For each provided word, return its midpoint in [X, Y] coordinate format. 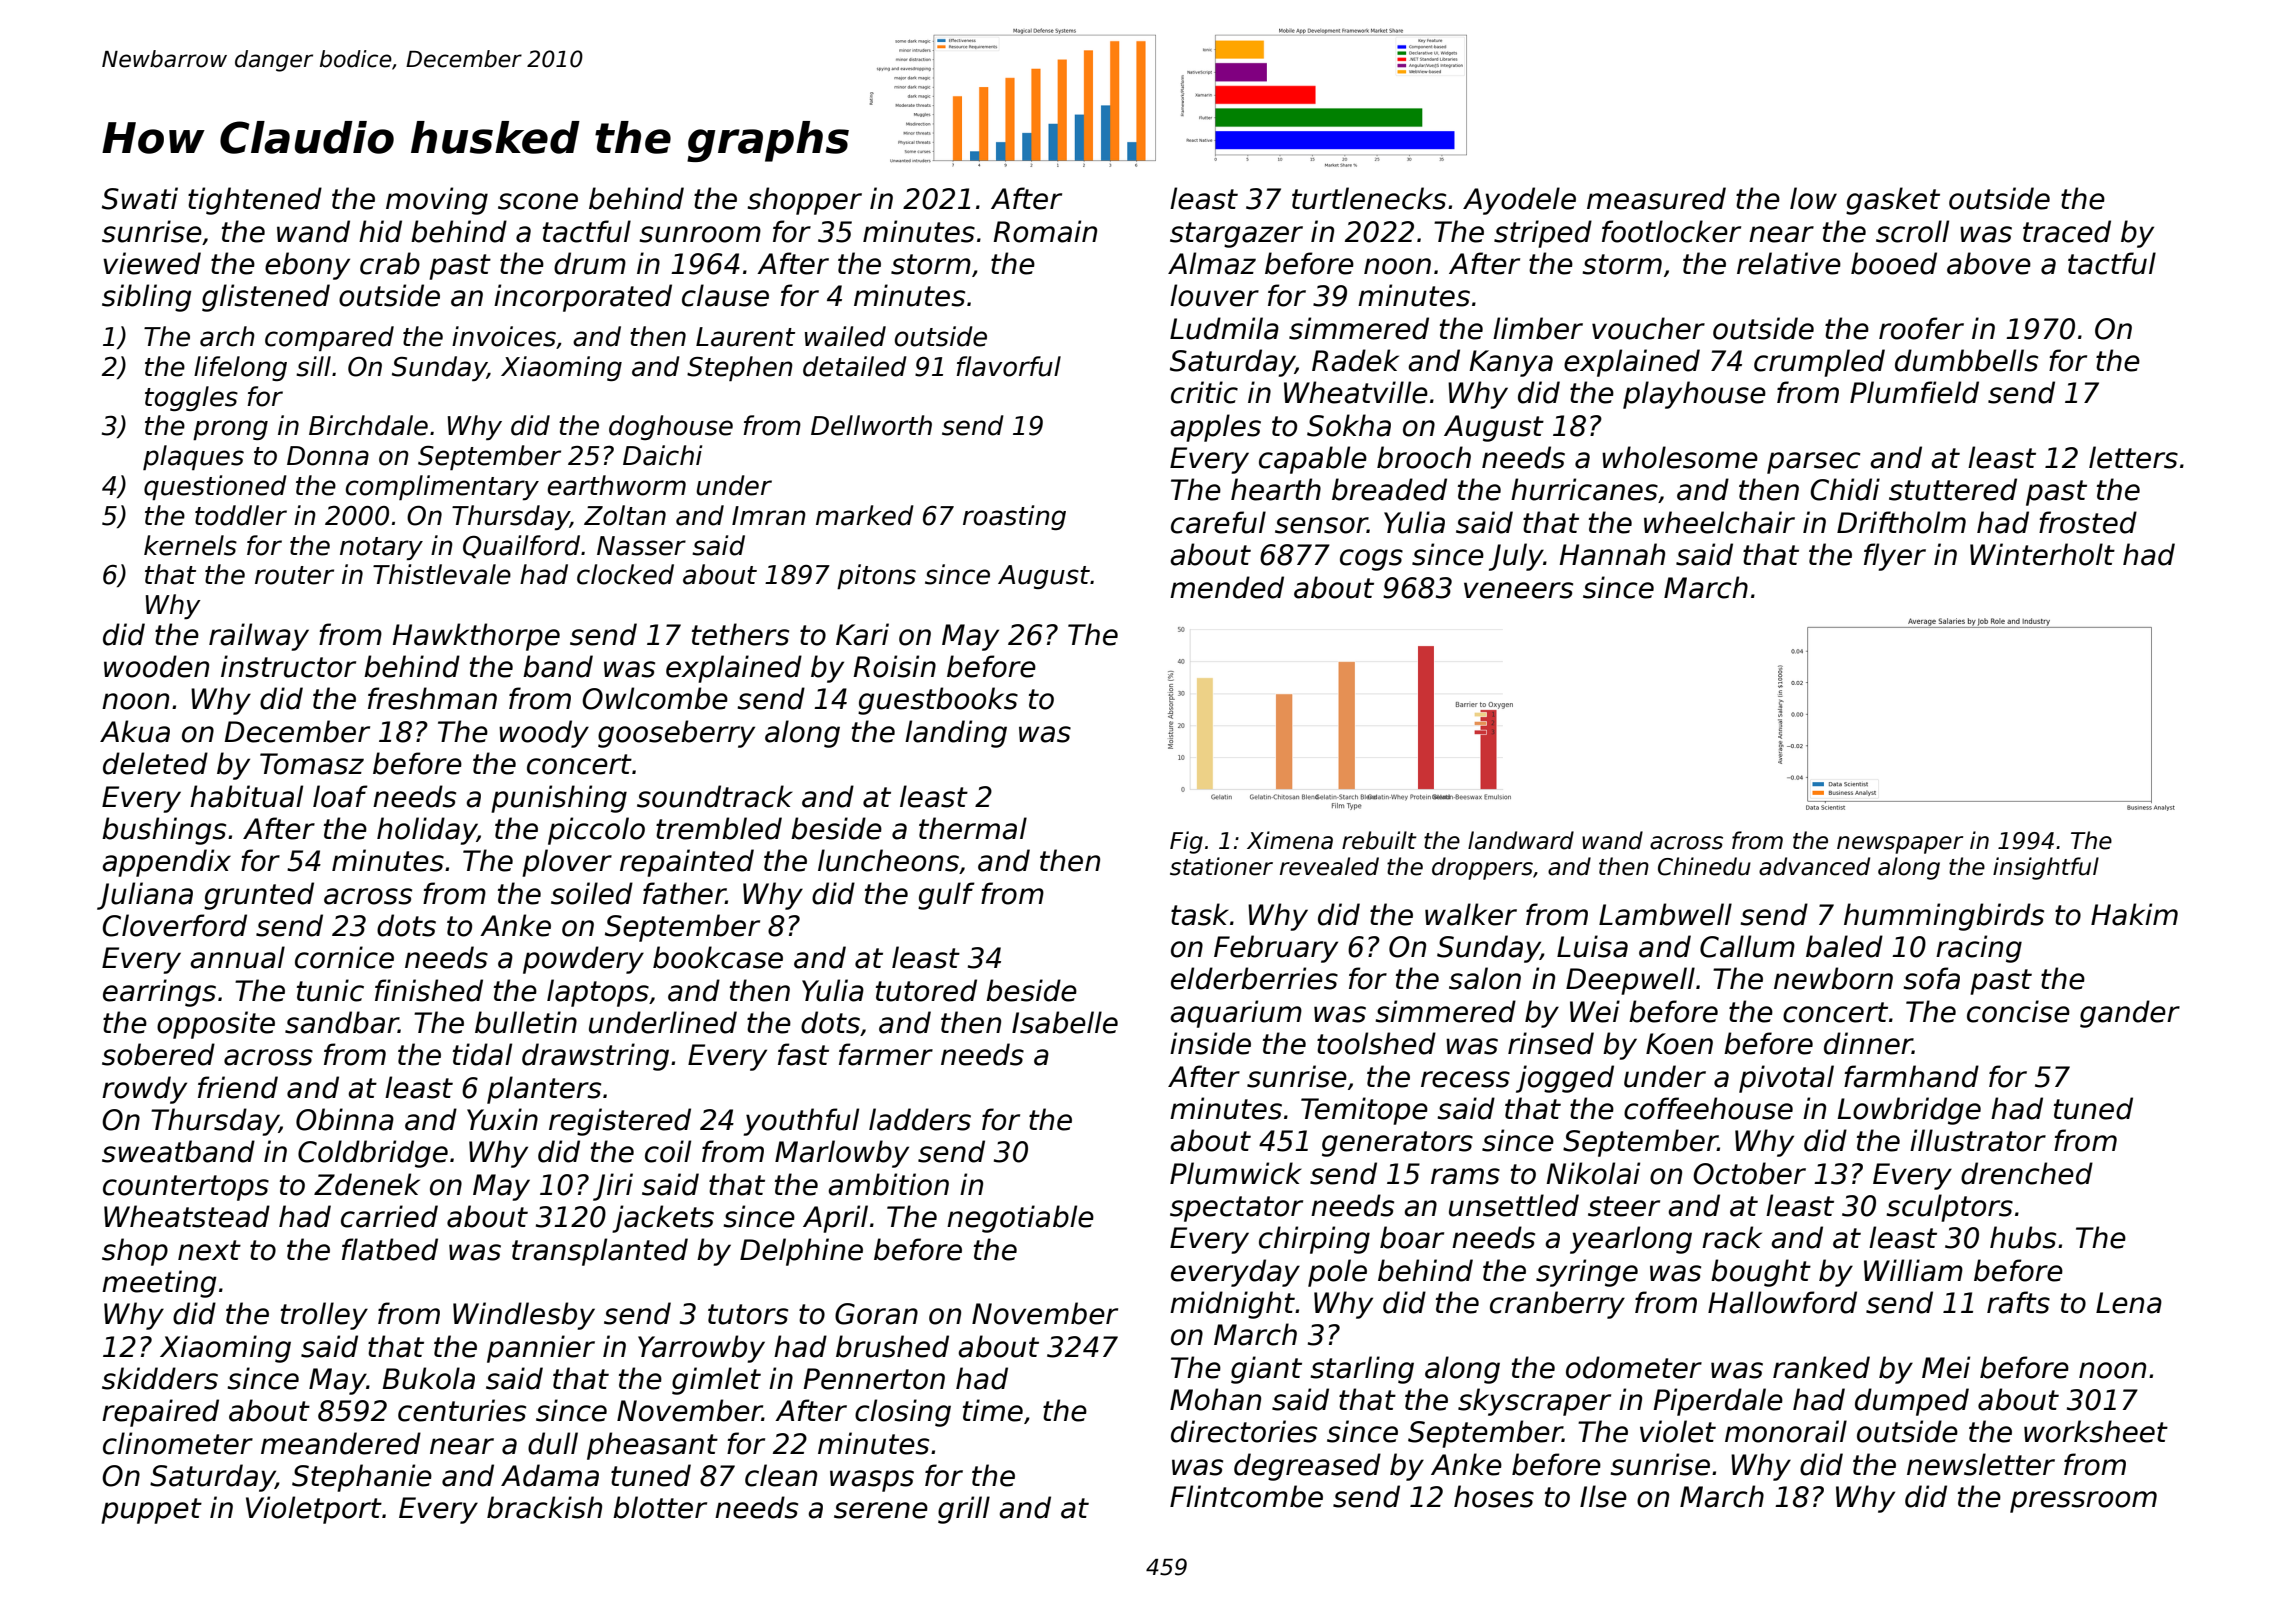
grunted [259, 896]
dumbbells [1966, 360]
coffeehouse [1708, 1108]
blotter [660, 1507]
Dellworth [871, 425]
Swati [140, 198]
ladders [920, 1119]
